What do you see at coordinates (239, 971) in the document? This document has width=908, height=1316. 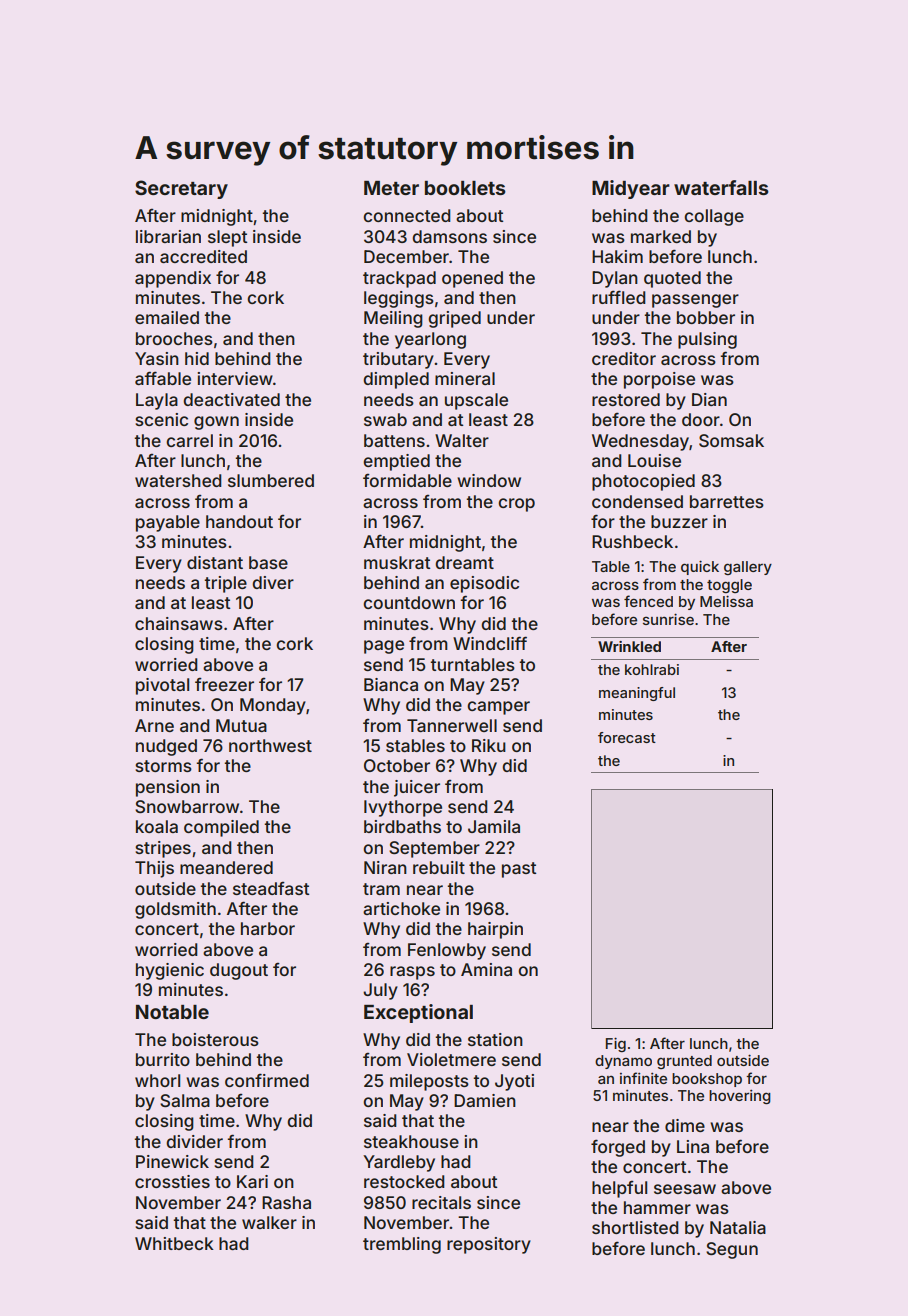 I see `dugout` at bounding box center [239, 971].
